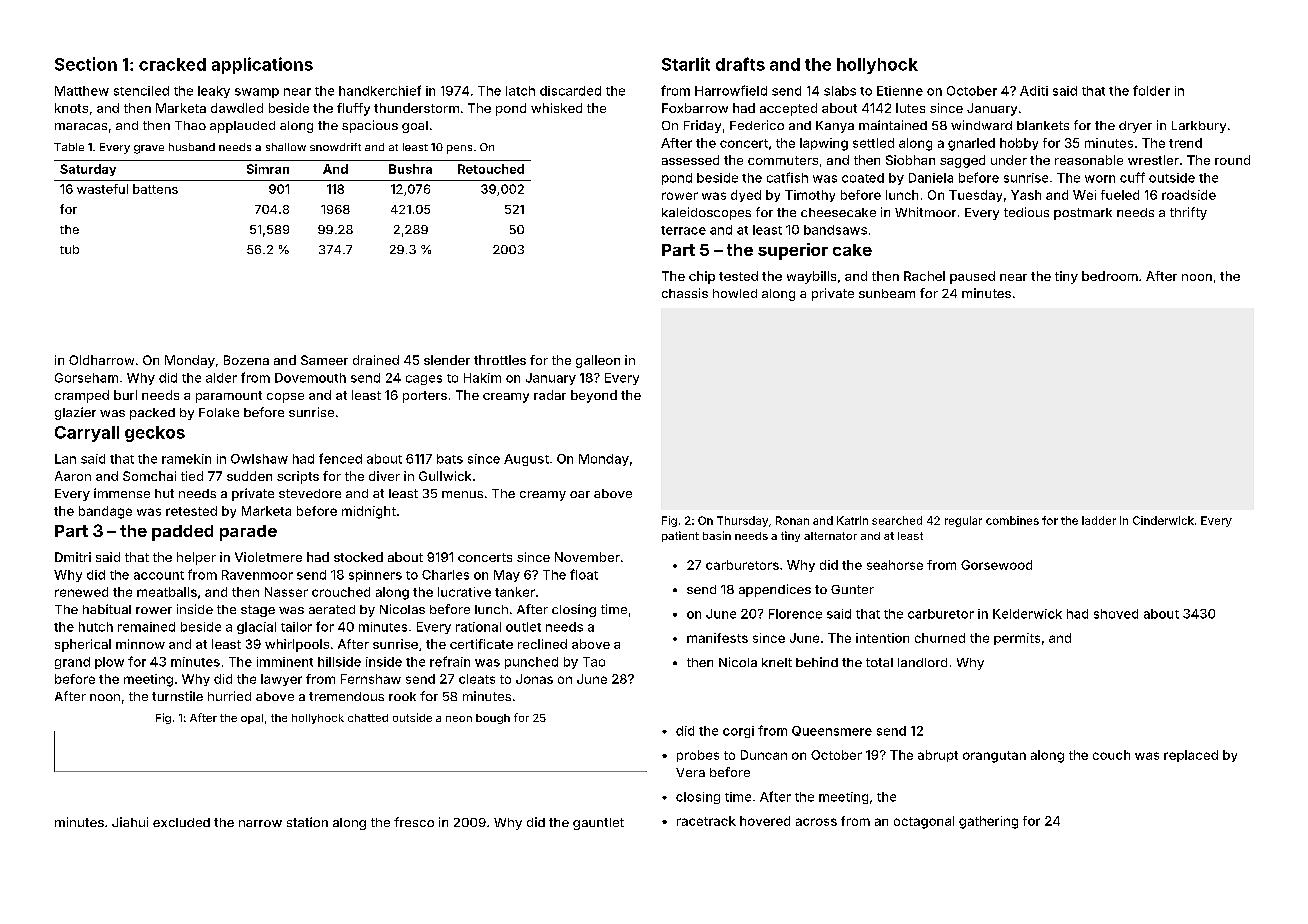 Image resolution: width=1308 pixels, height=924 pixels. Describe the element at coordinates (130, 822) in the document. I see `Jiahui` at that location.
